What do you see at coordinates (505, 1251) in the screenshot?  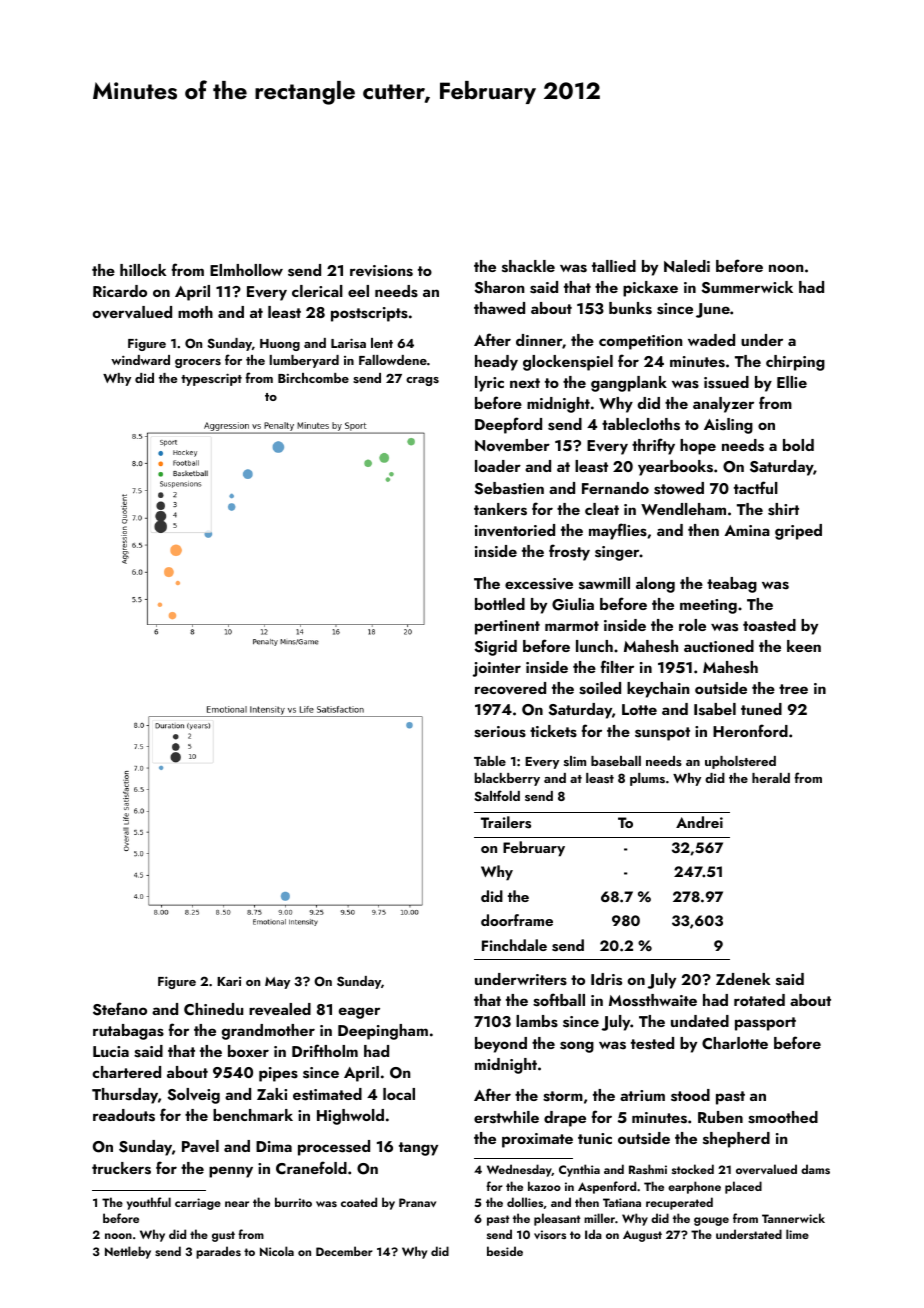 I see `beside` at bounding box center [505, 1251].
